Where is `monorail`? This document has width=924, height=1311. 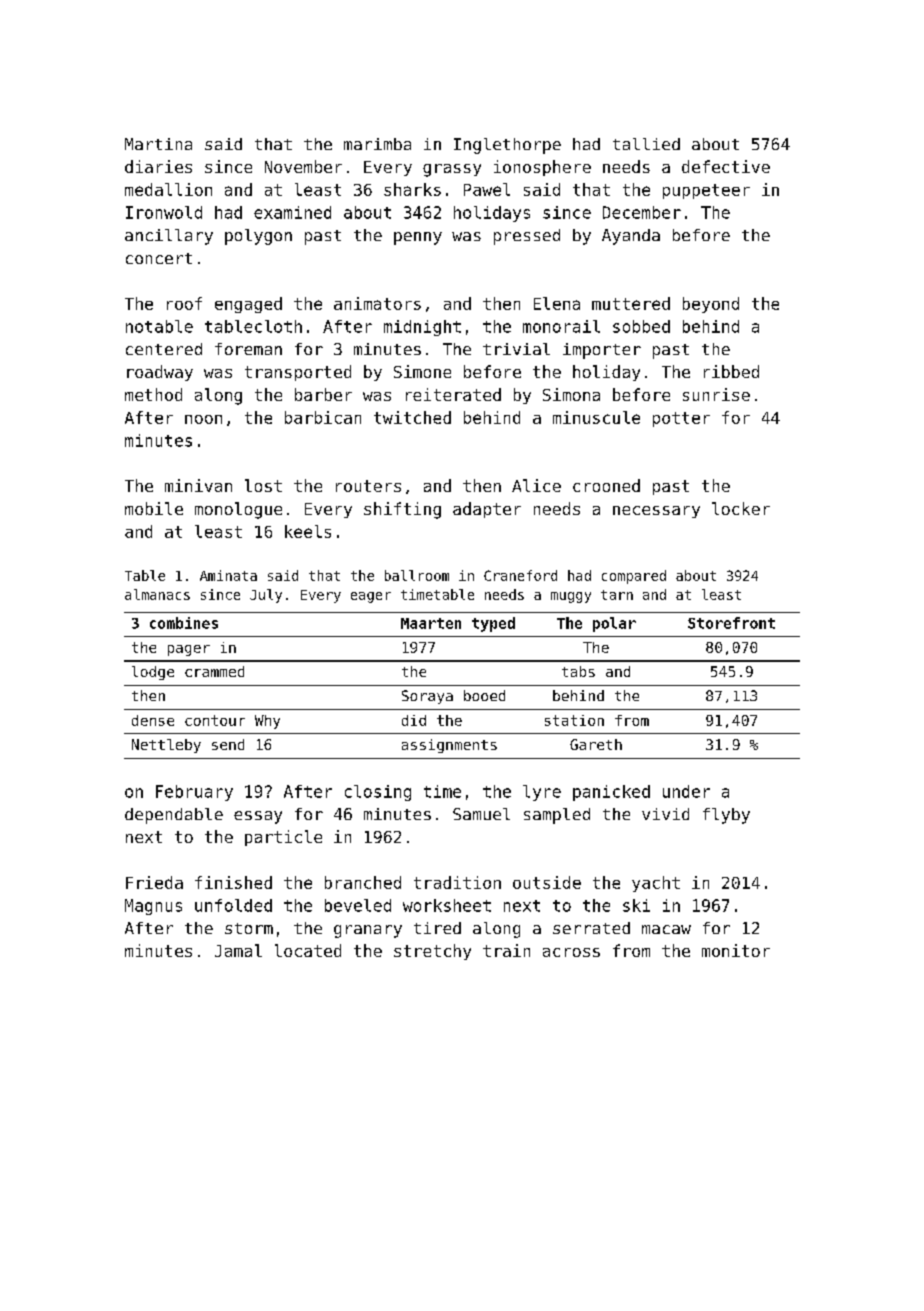
monorail is located at coordinates (561, 326).
